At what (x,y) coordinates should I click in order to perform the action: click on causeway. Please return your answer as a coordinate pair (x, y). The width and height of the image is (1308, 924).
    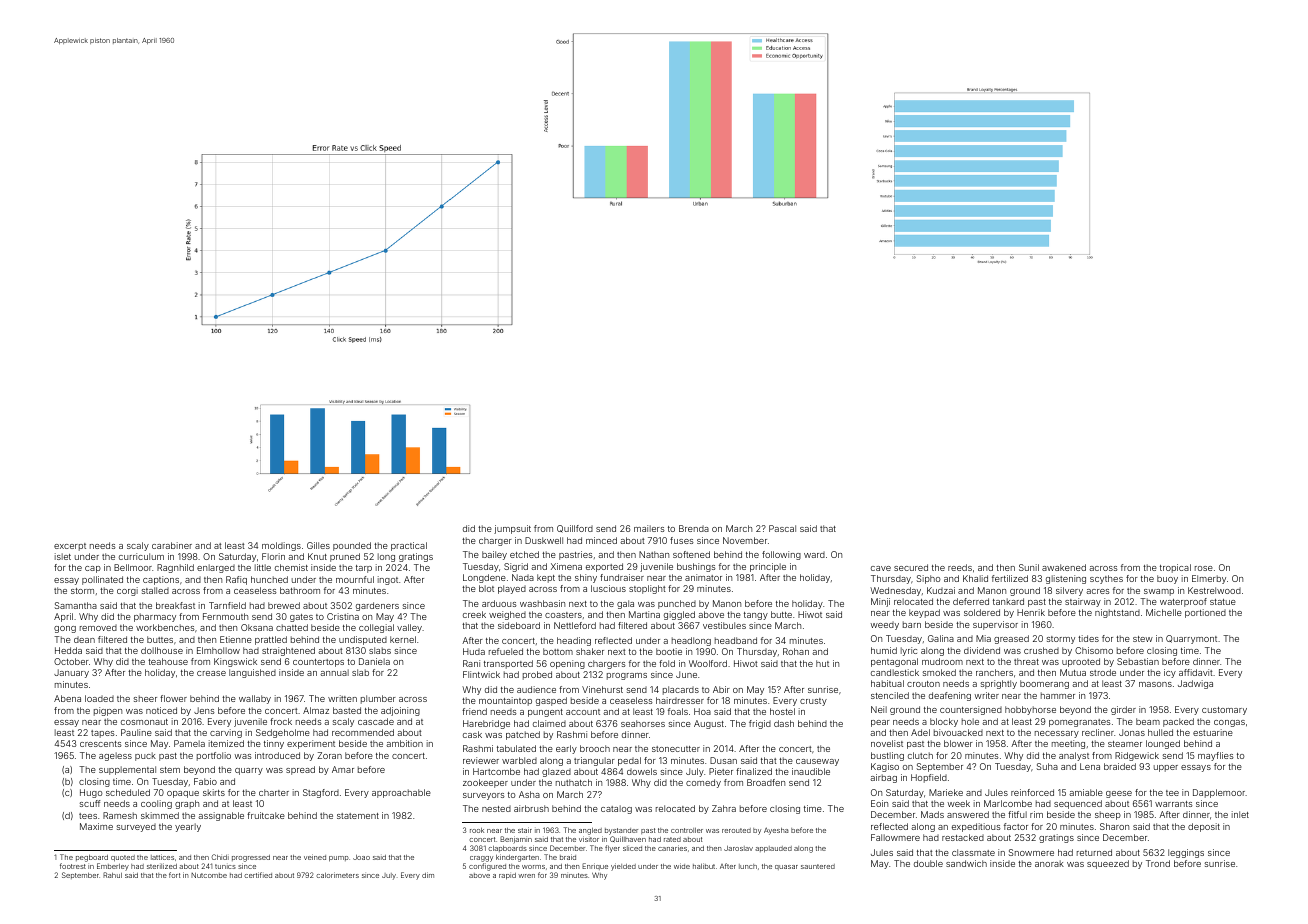
    Looking at the image, I should click on (817, 762).
